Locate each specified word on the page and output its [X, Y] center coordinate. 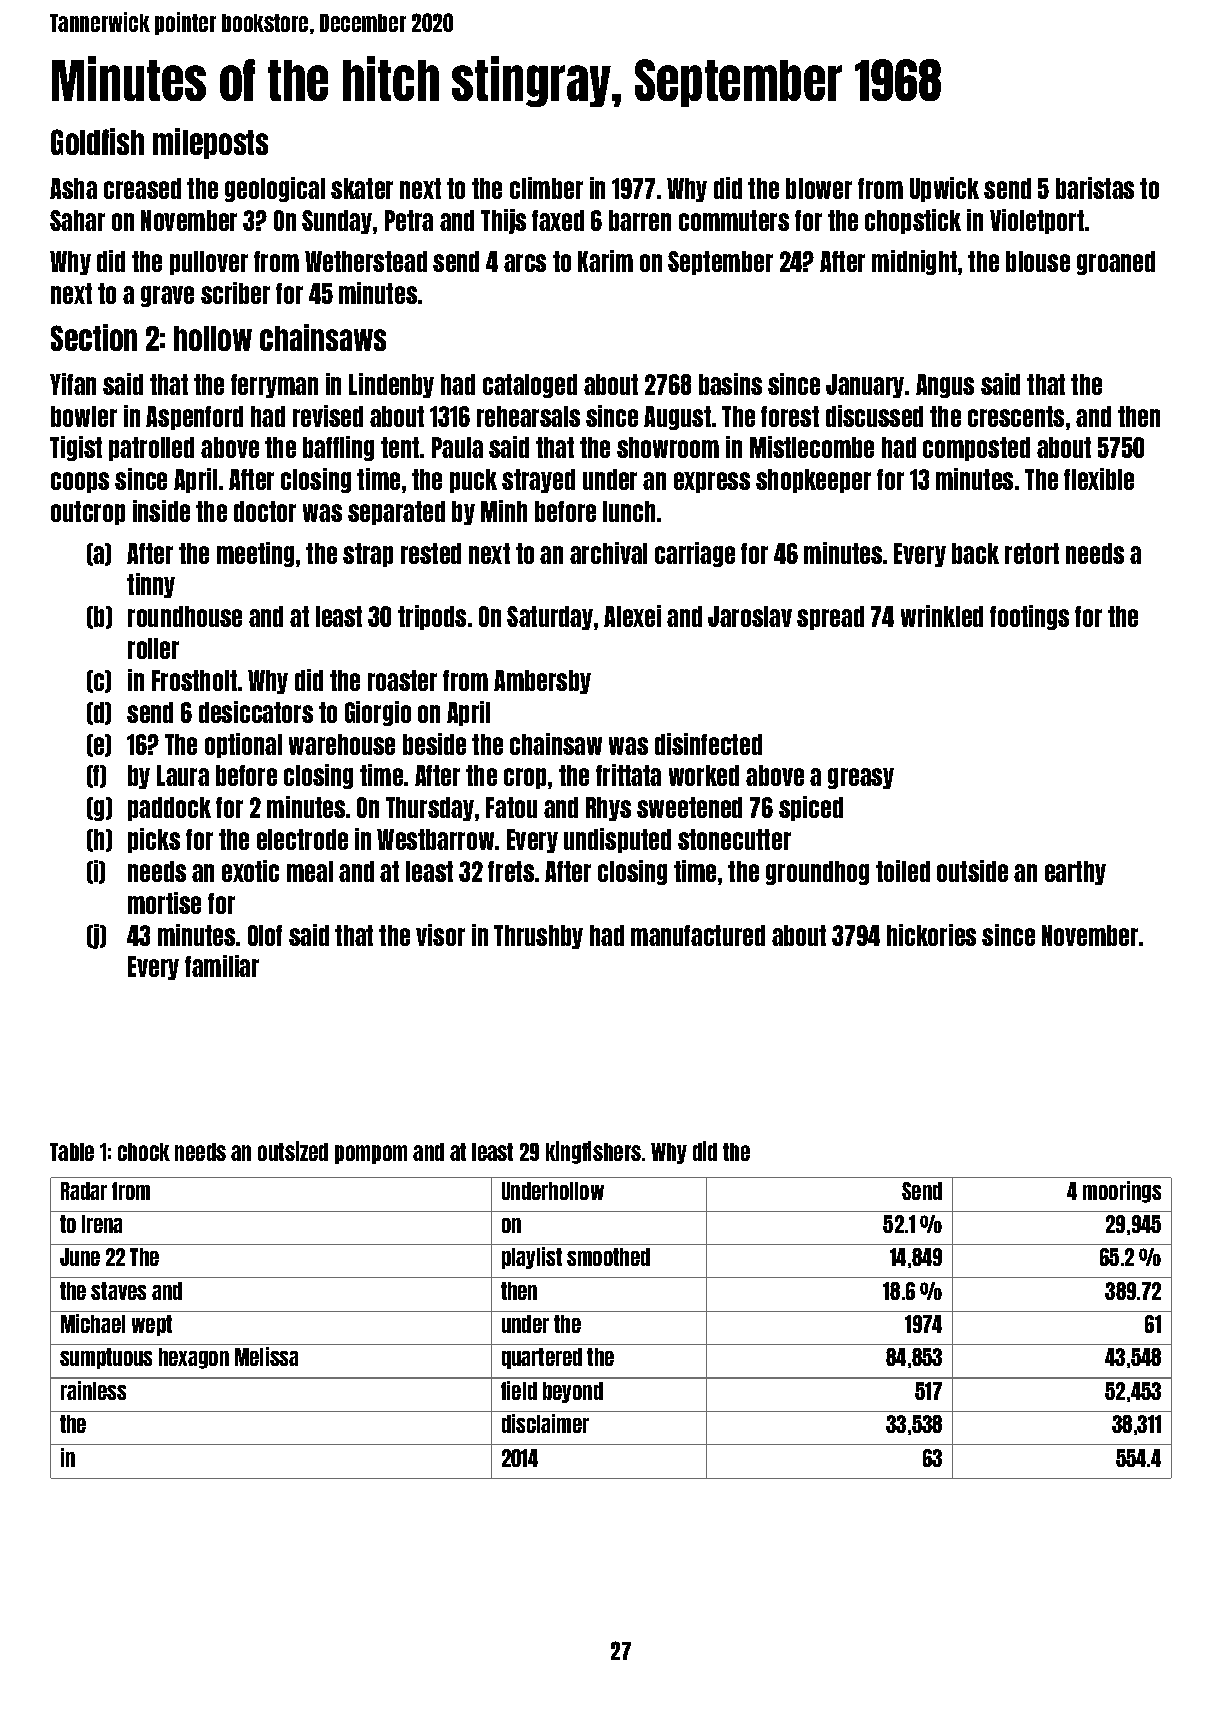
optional [243, 745]
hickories [931, 935]
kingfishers [593, 1152]
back [975, 553]
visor [440, 935]
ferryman [274, 386]
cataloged [530, 386]
